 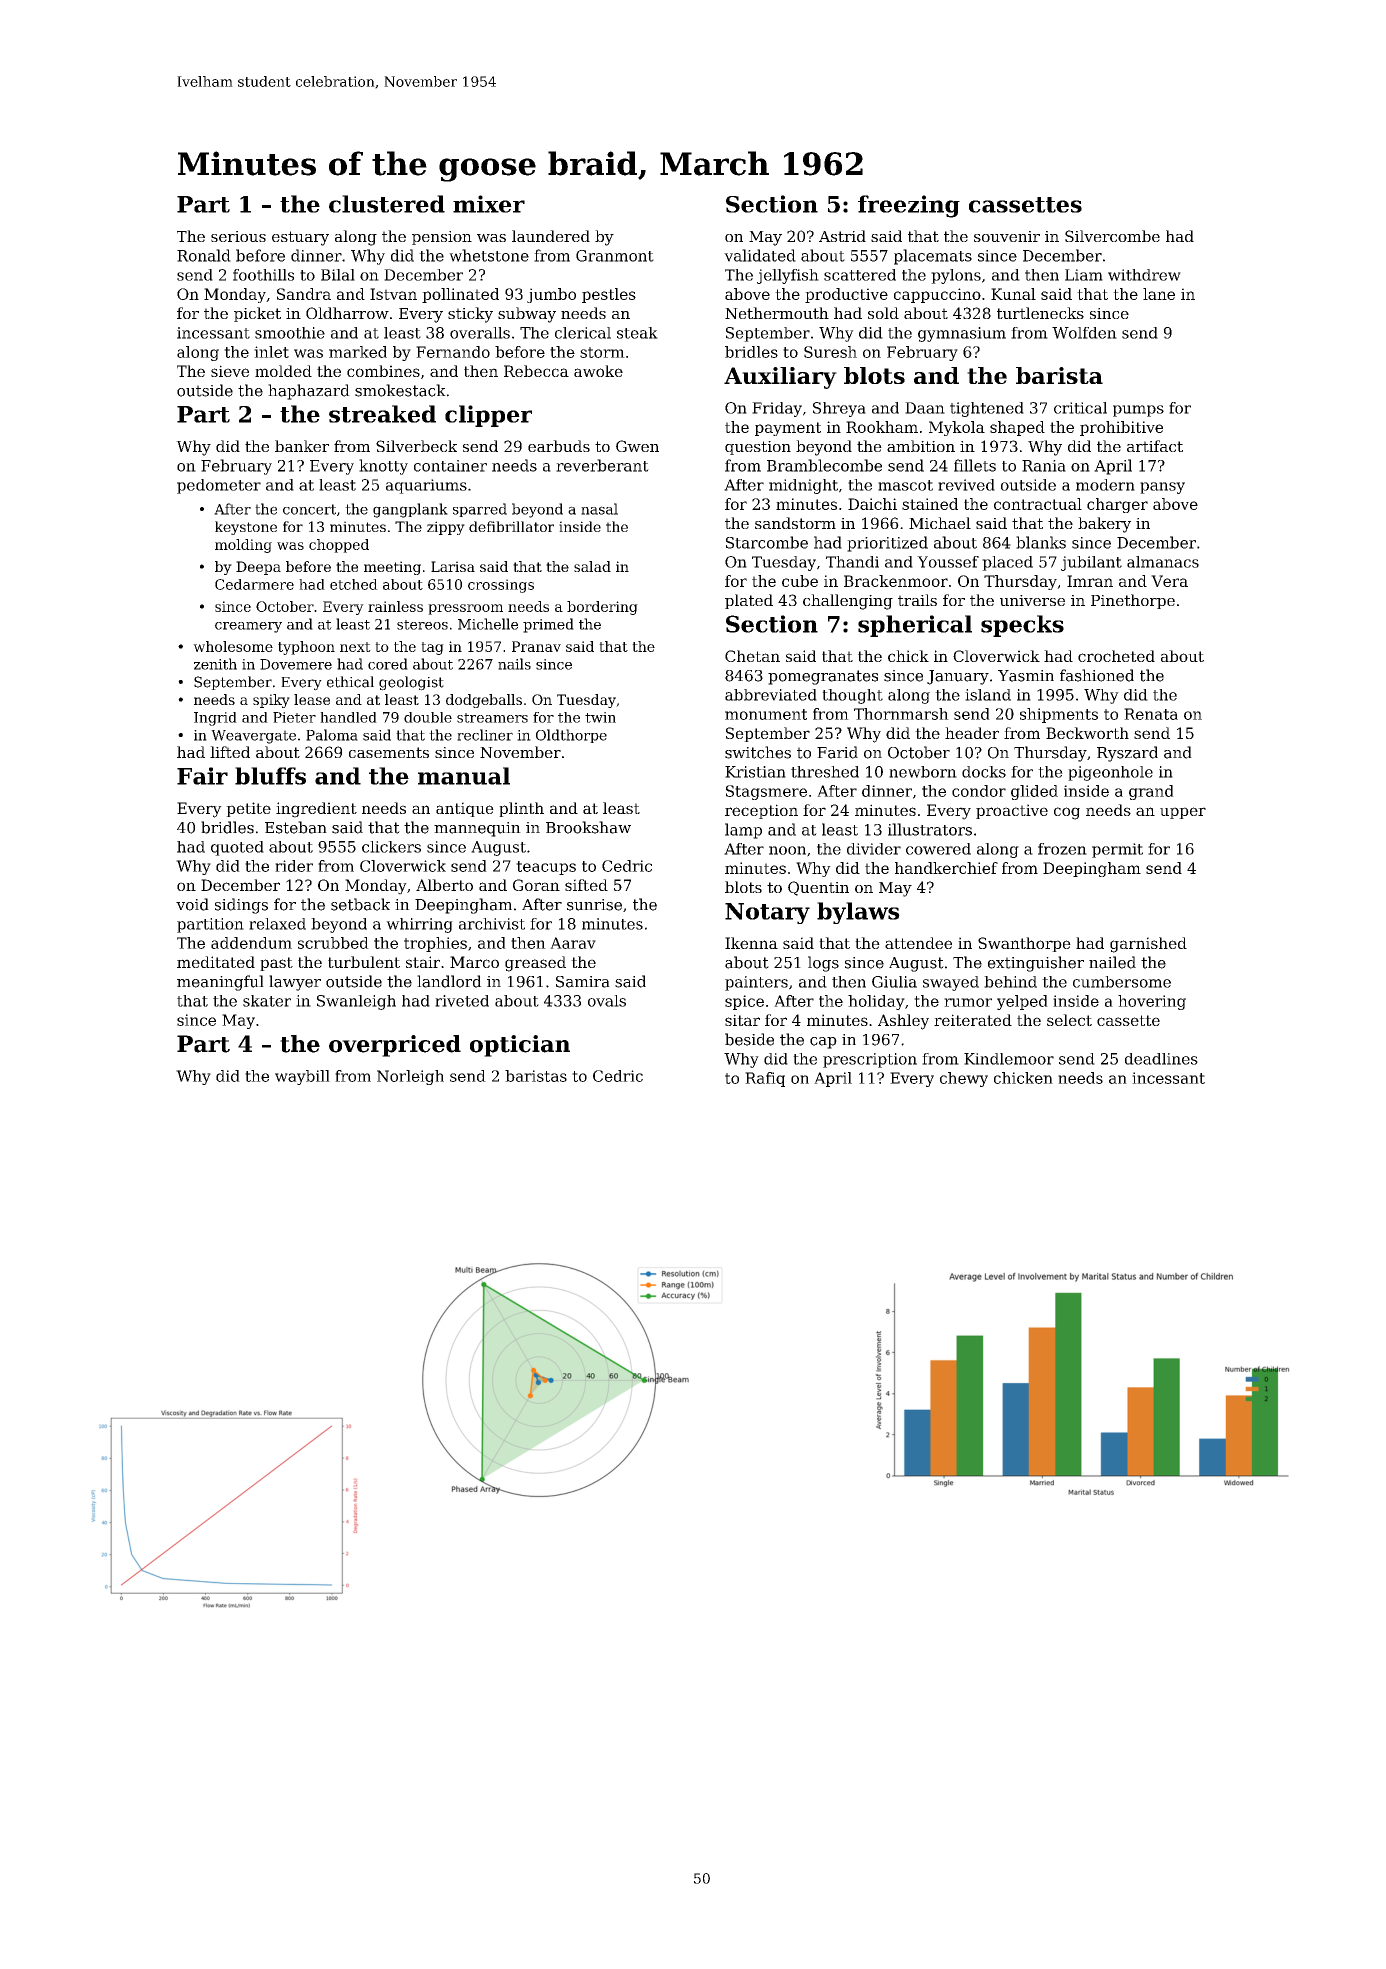 I want to click on Stagsmere, so click(x=766, y=792).
